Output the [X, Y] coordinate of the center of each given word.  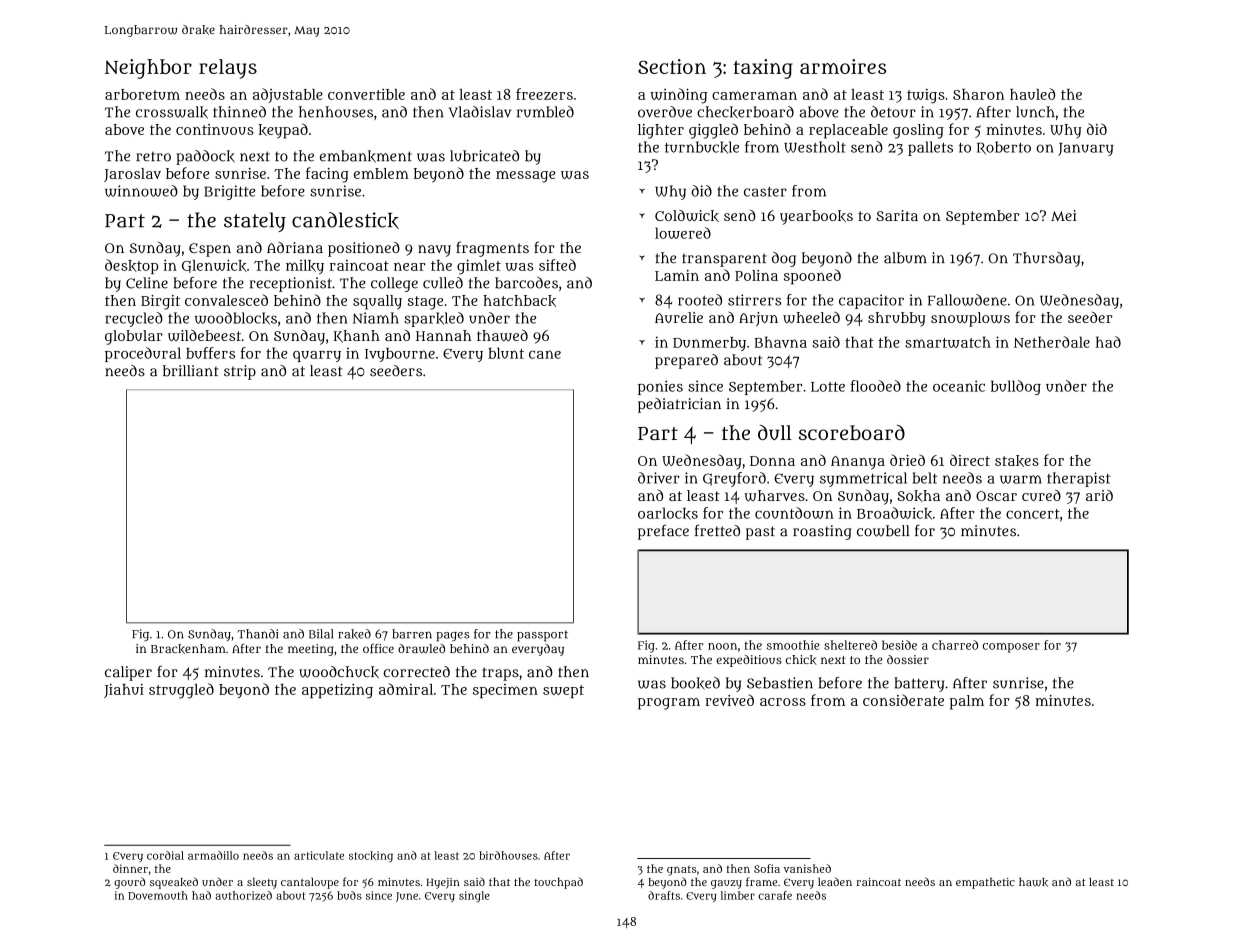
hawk [1033, 882]
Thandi [258, 634]
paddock [205, 157]
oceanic [959, 386]
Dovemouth [158, 895]
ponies [660, 387]
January [1085, 149]
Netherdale [1052, 342]
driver [659, 478]
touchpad [558, 883]
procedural [143, 354]
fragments [492, 249]
